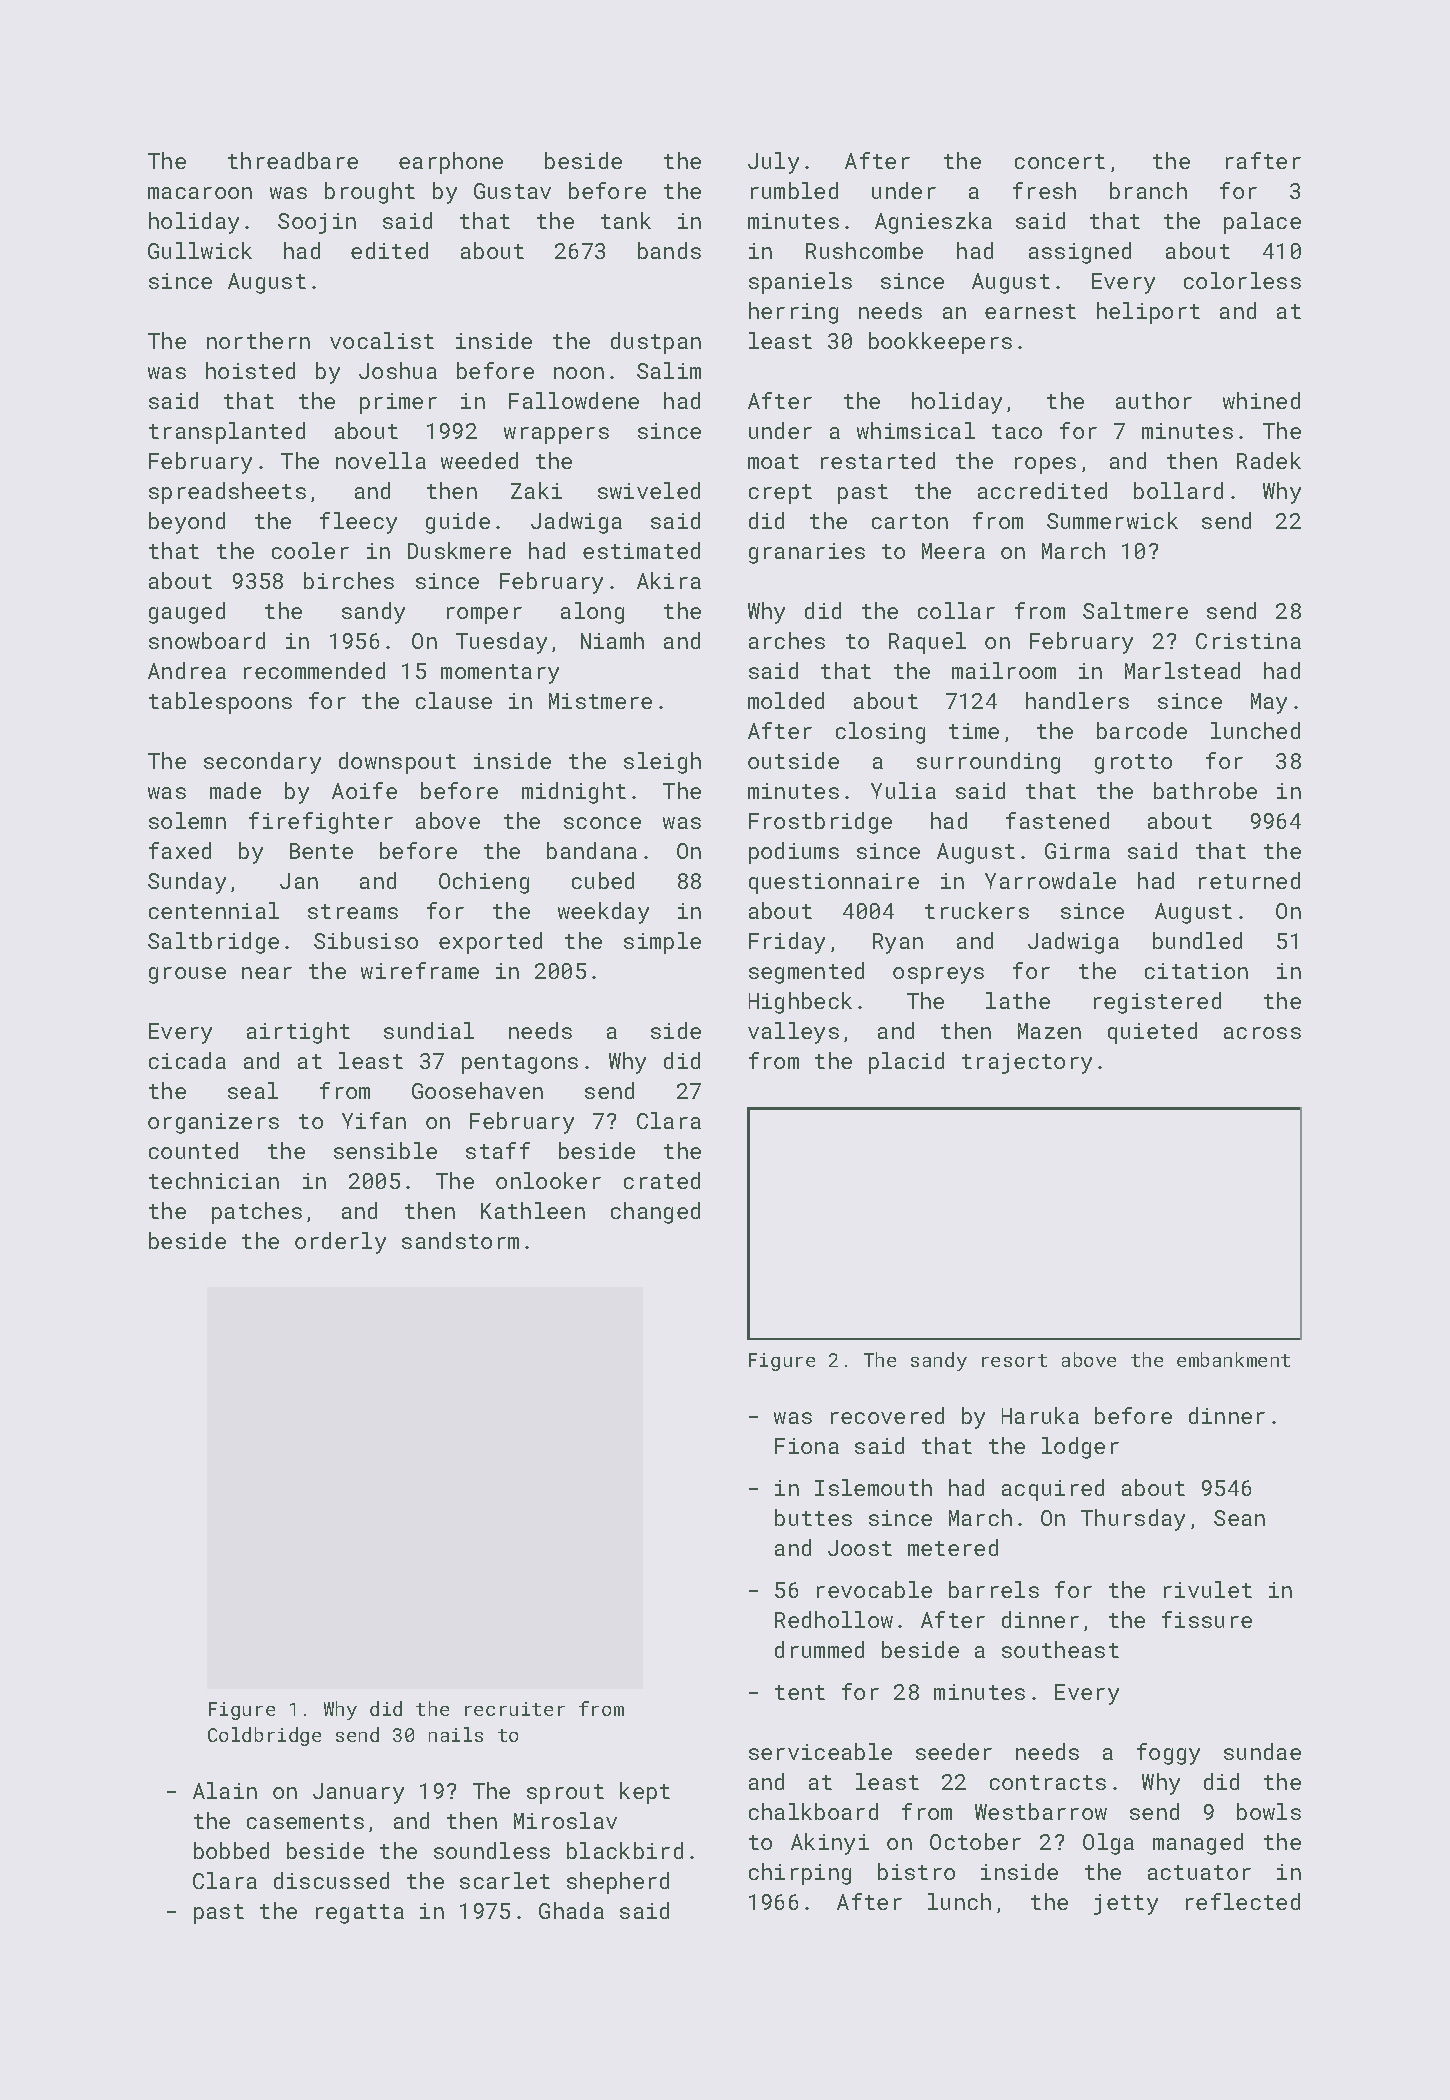 This image has height=2100, width=1450. What do you see at coordinates (200, 193) in the image?
I see `macaroon` at bounding box center [200, 193].
